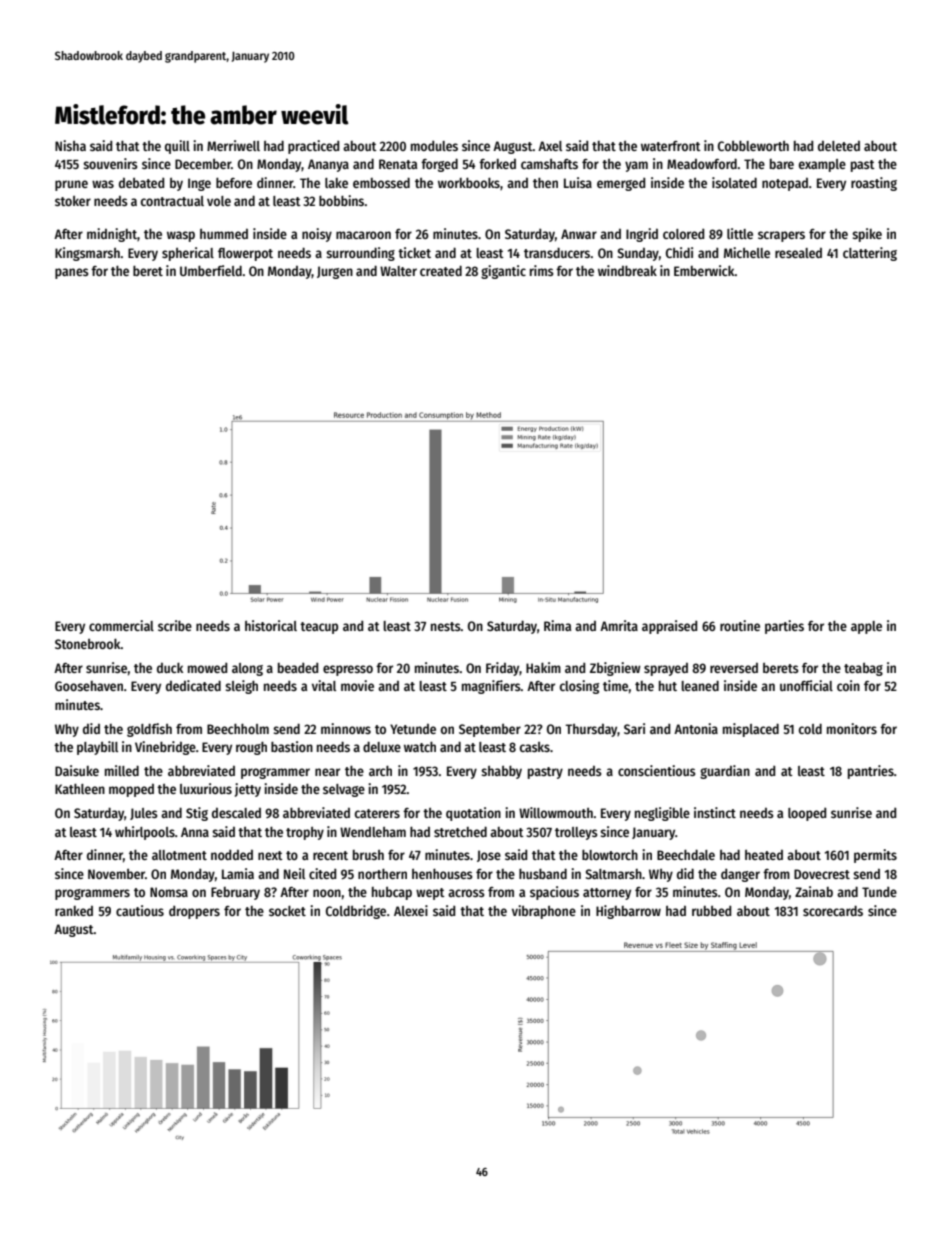 The width and height of the image is (952, 1233). I want to click on deleted, so click(839, 146).
